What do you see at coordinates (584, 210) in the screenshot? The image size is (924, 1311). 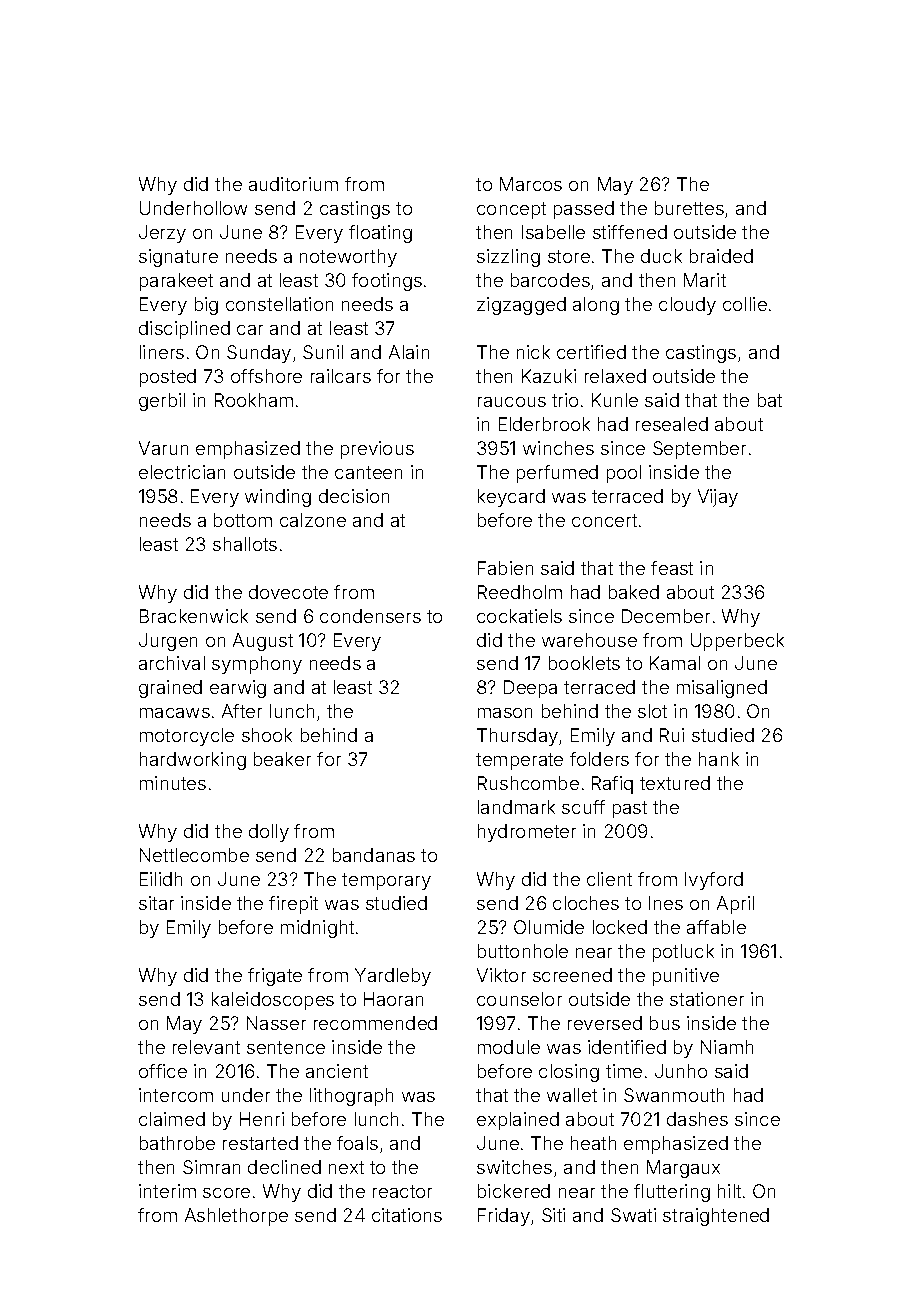 I see `passed` at bounding box center [584, 210].
